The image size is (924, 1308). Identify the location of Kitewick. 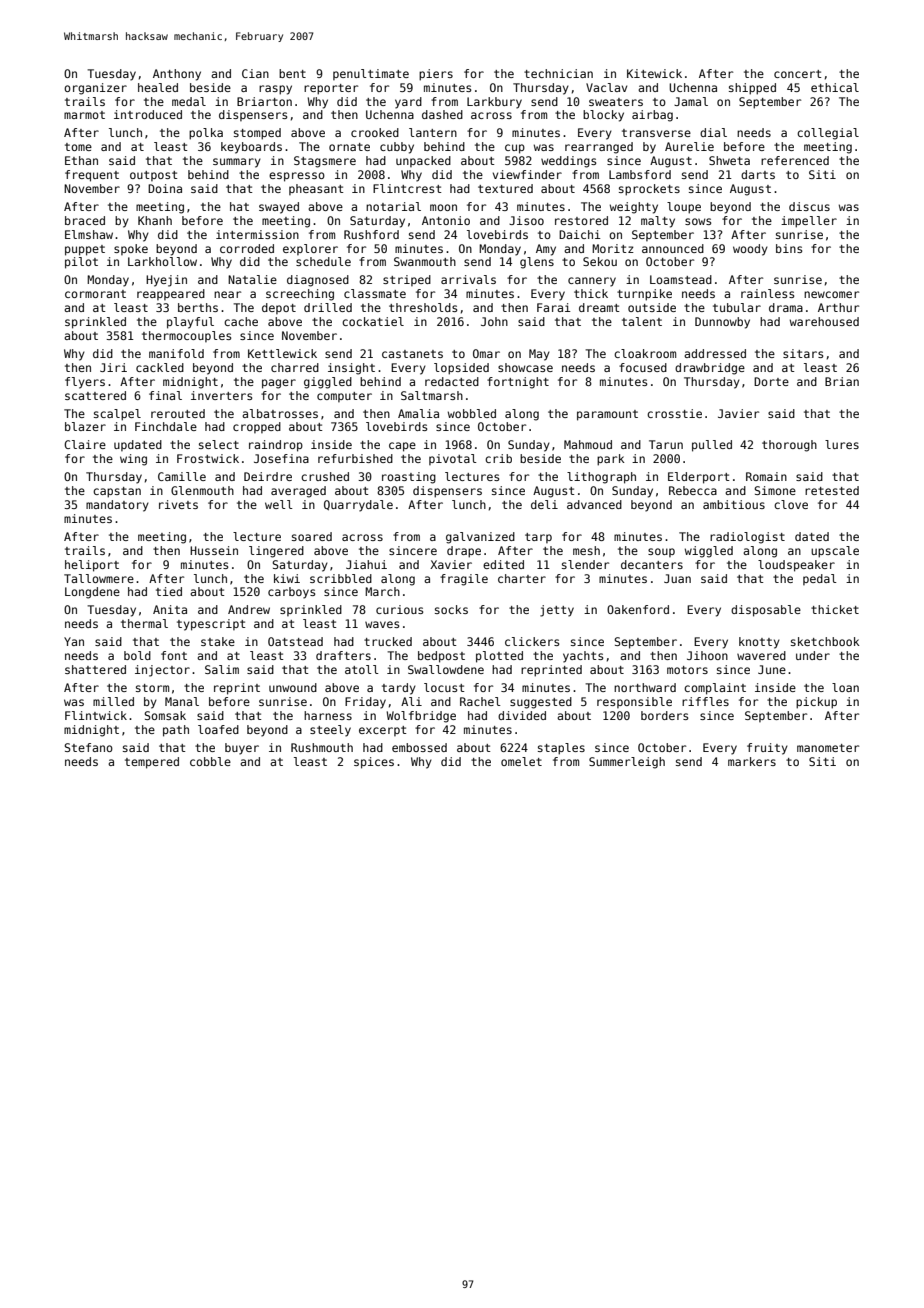
(654, 73).
